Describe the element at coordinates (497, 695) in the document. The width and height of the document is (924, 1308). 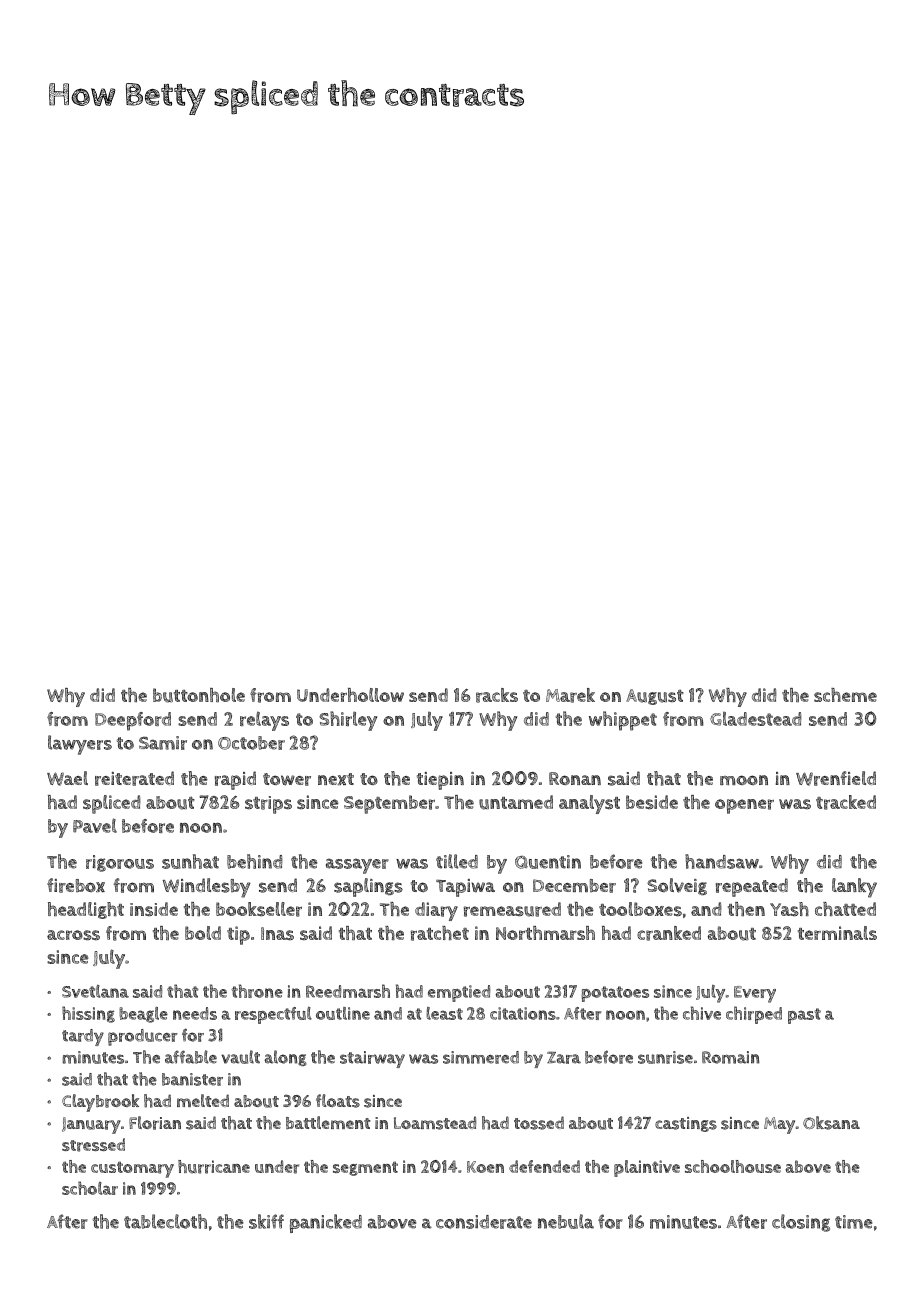
I see `racks` at that location.
